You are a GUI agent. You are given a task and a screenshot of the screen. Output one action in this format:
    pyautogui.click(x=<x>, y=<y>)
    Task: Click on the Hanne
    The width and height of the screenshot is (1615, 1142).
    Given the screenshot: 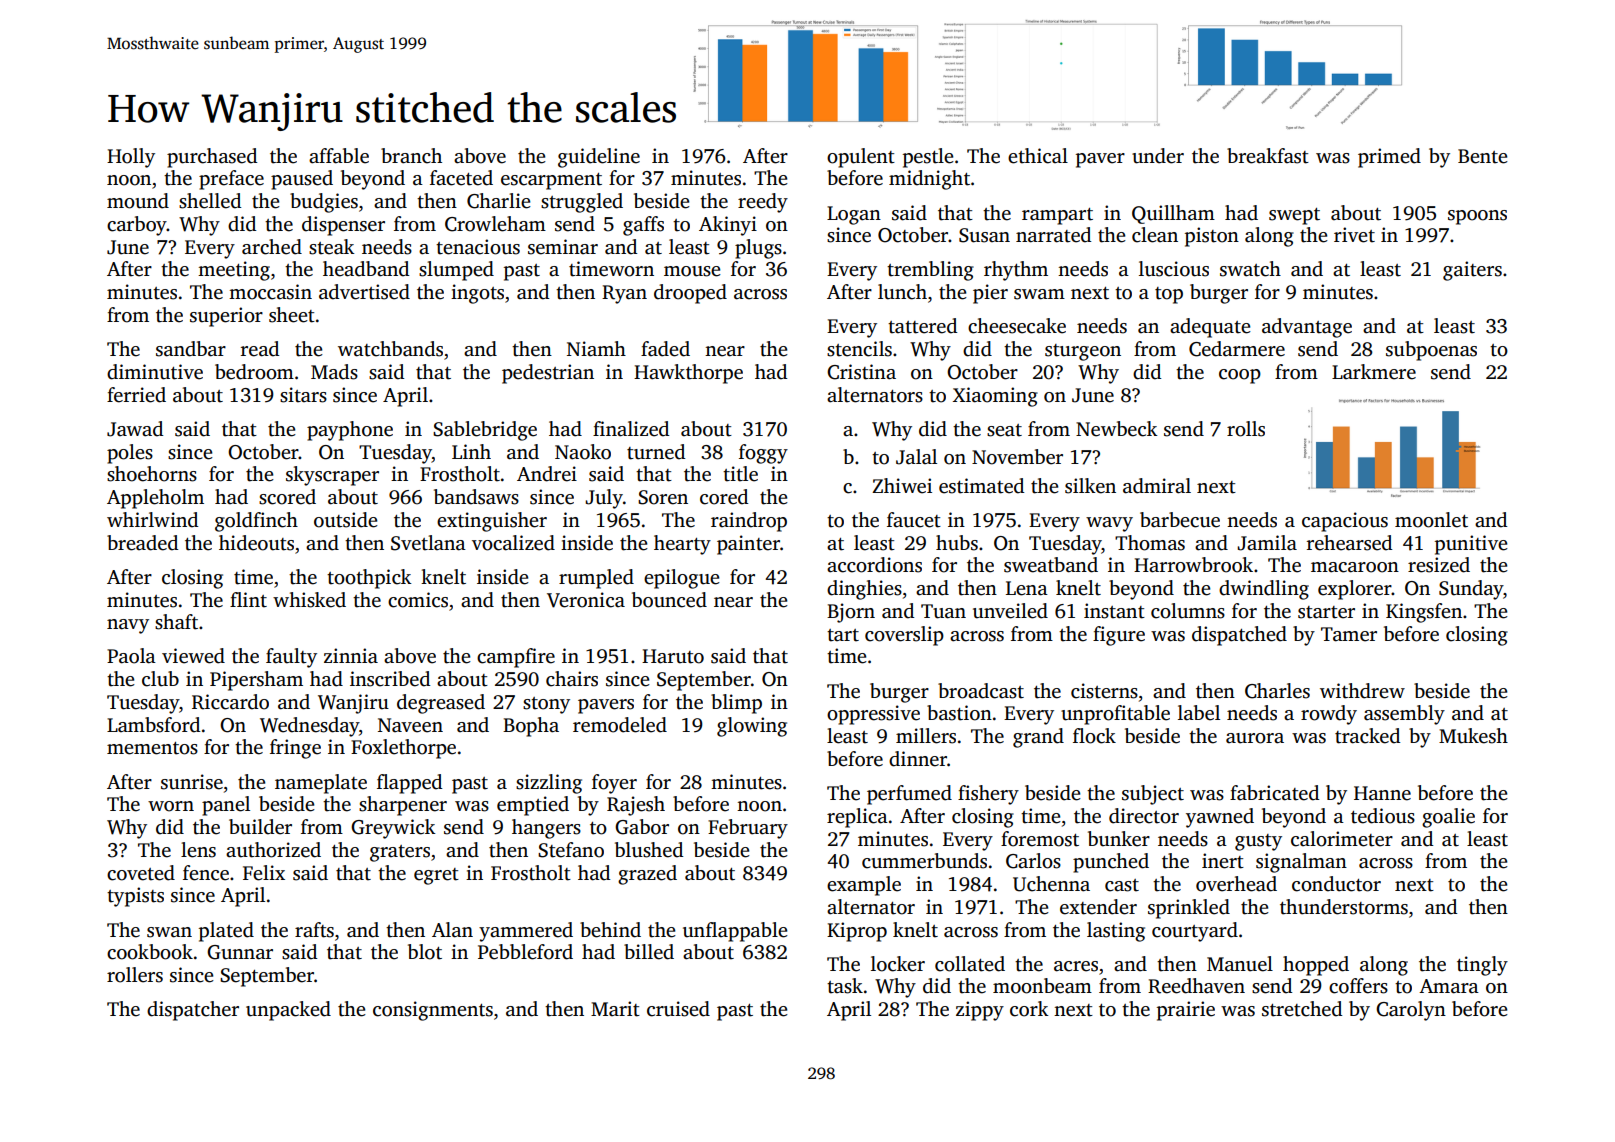 What is the action you would take?
    pyautogui.click(x=1382, y=793)
